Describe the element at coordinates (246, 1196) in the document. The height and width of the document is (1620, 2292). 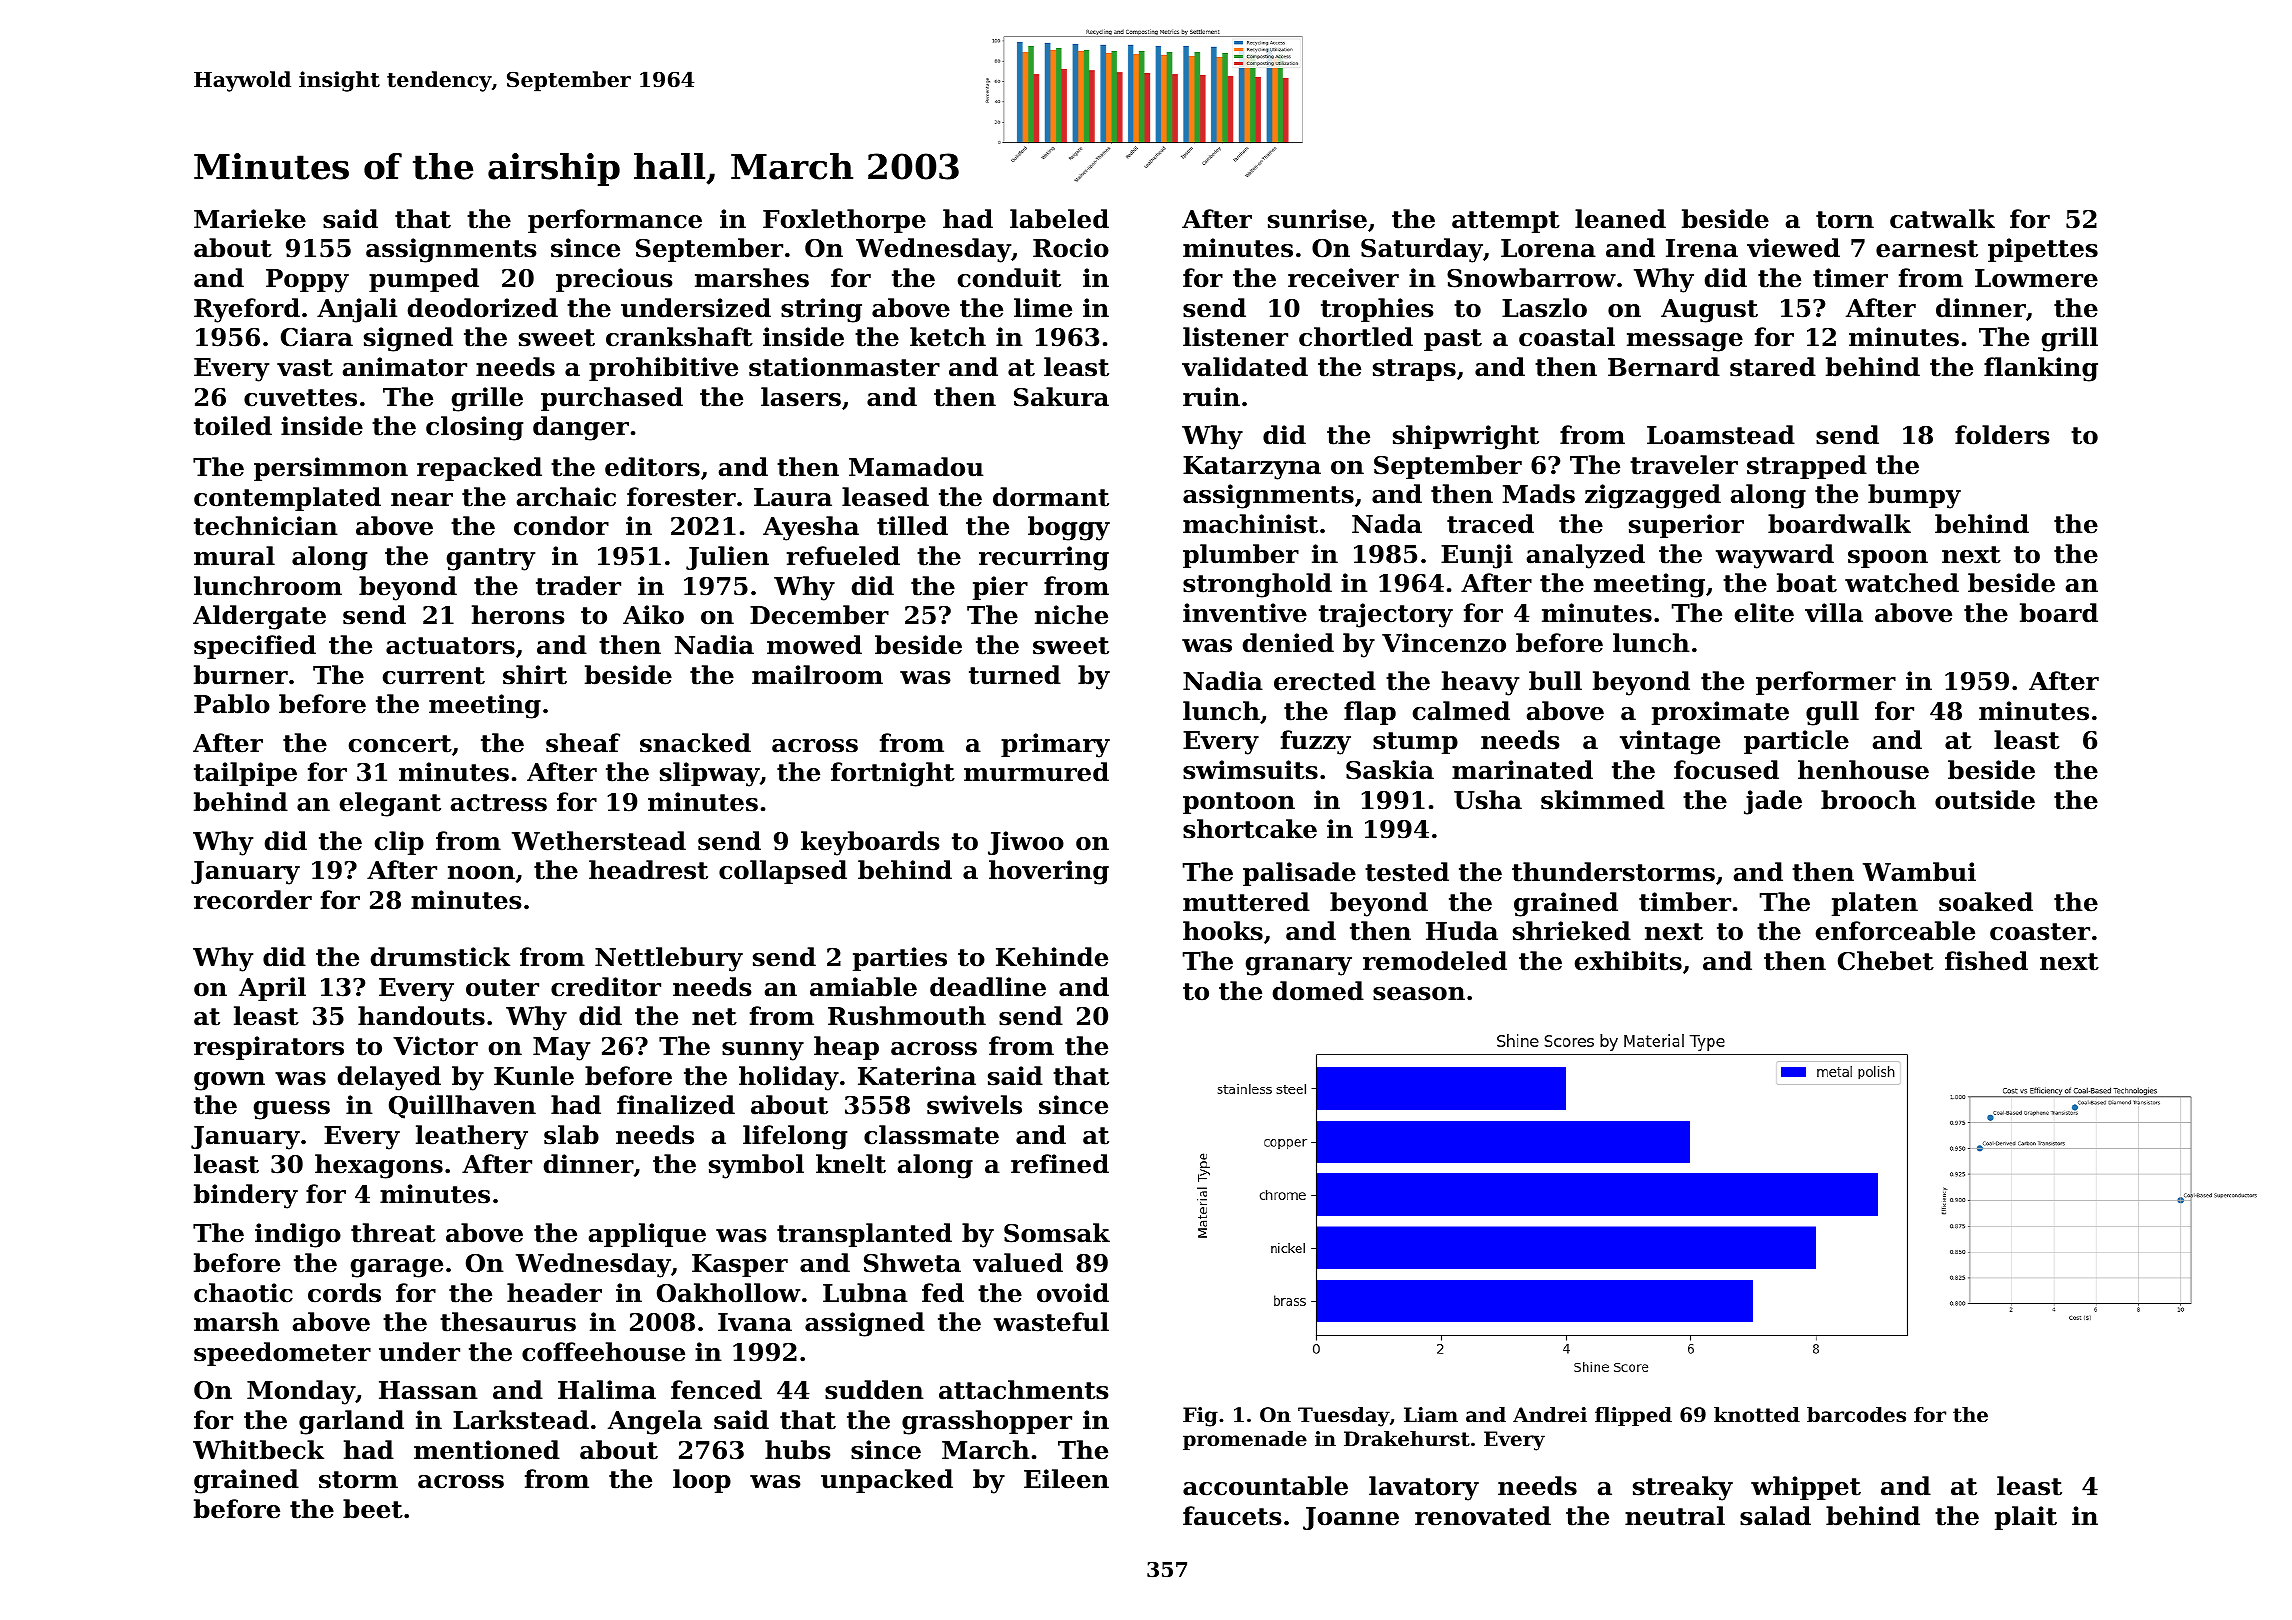
I see `bindery` at that location.
